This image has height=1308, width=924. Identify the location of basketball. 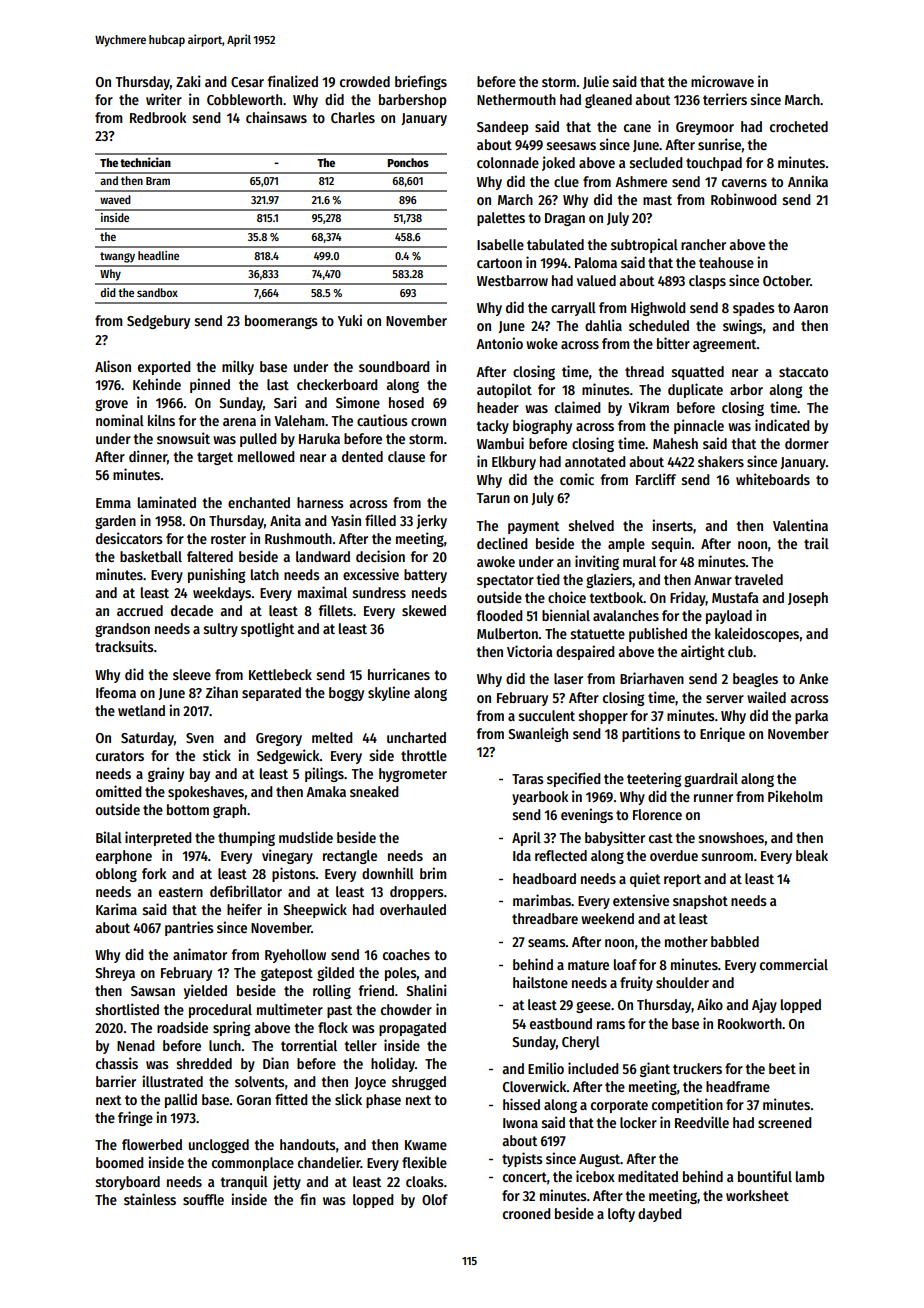
(151, 556).
